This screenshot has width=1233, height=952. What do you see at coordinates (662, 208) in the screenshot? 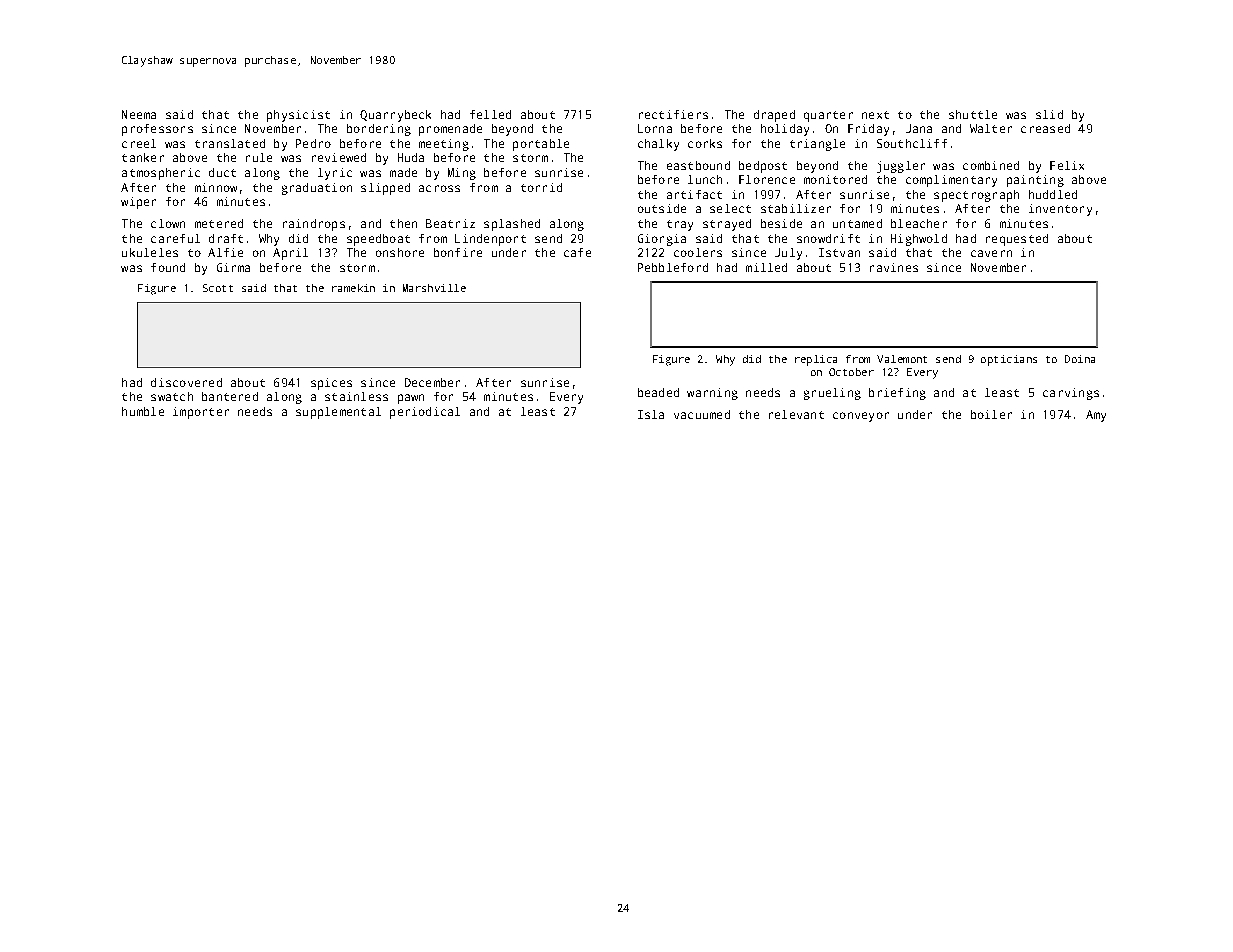
I see `outside` at bounding box center [662, 208].
